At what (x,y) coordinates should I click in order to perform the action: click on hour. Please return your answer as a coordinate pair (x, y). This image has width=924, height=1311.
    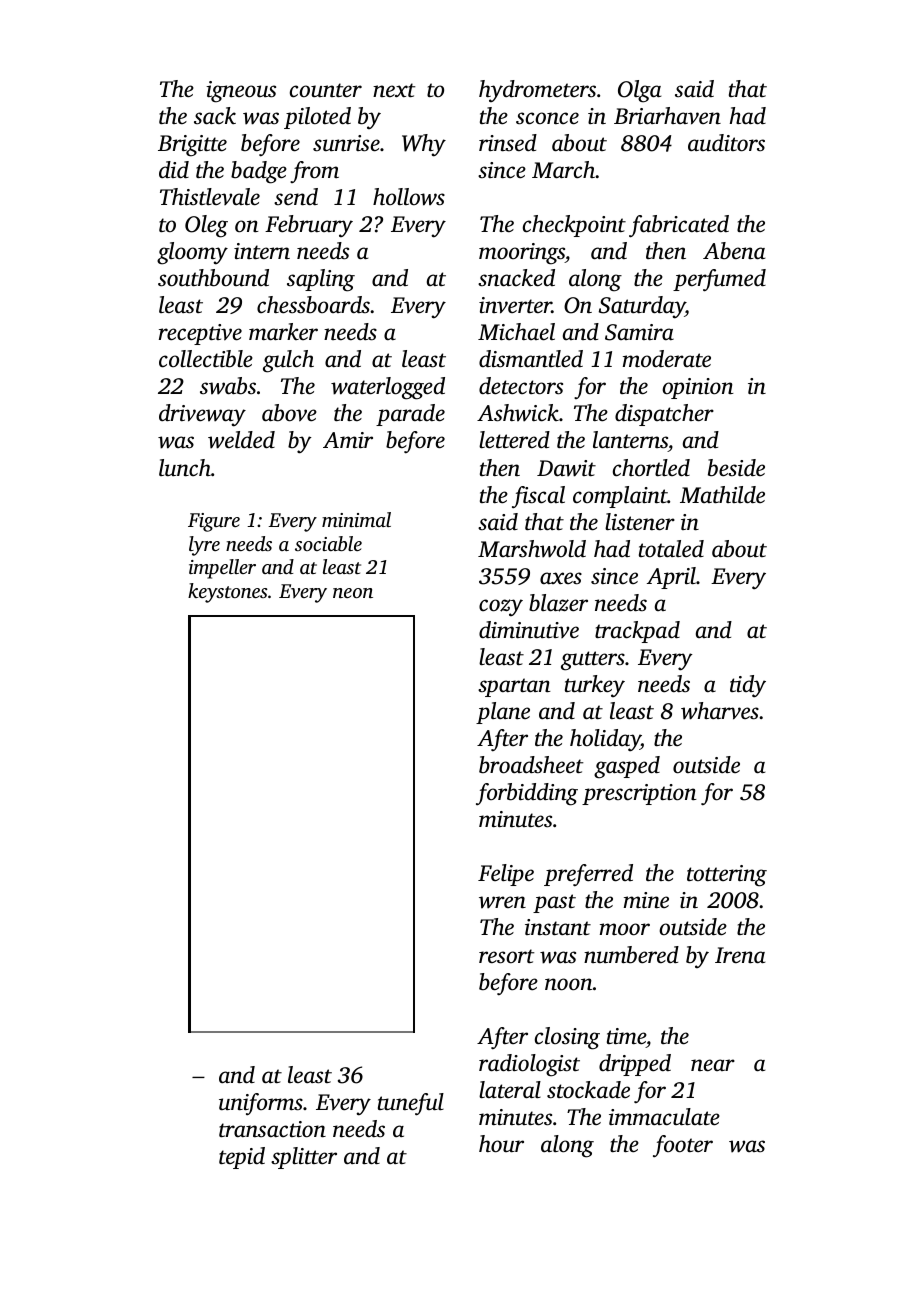
    Looking at the image, I should click on (501, 1144).
